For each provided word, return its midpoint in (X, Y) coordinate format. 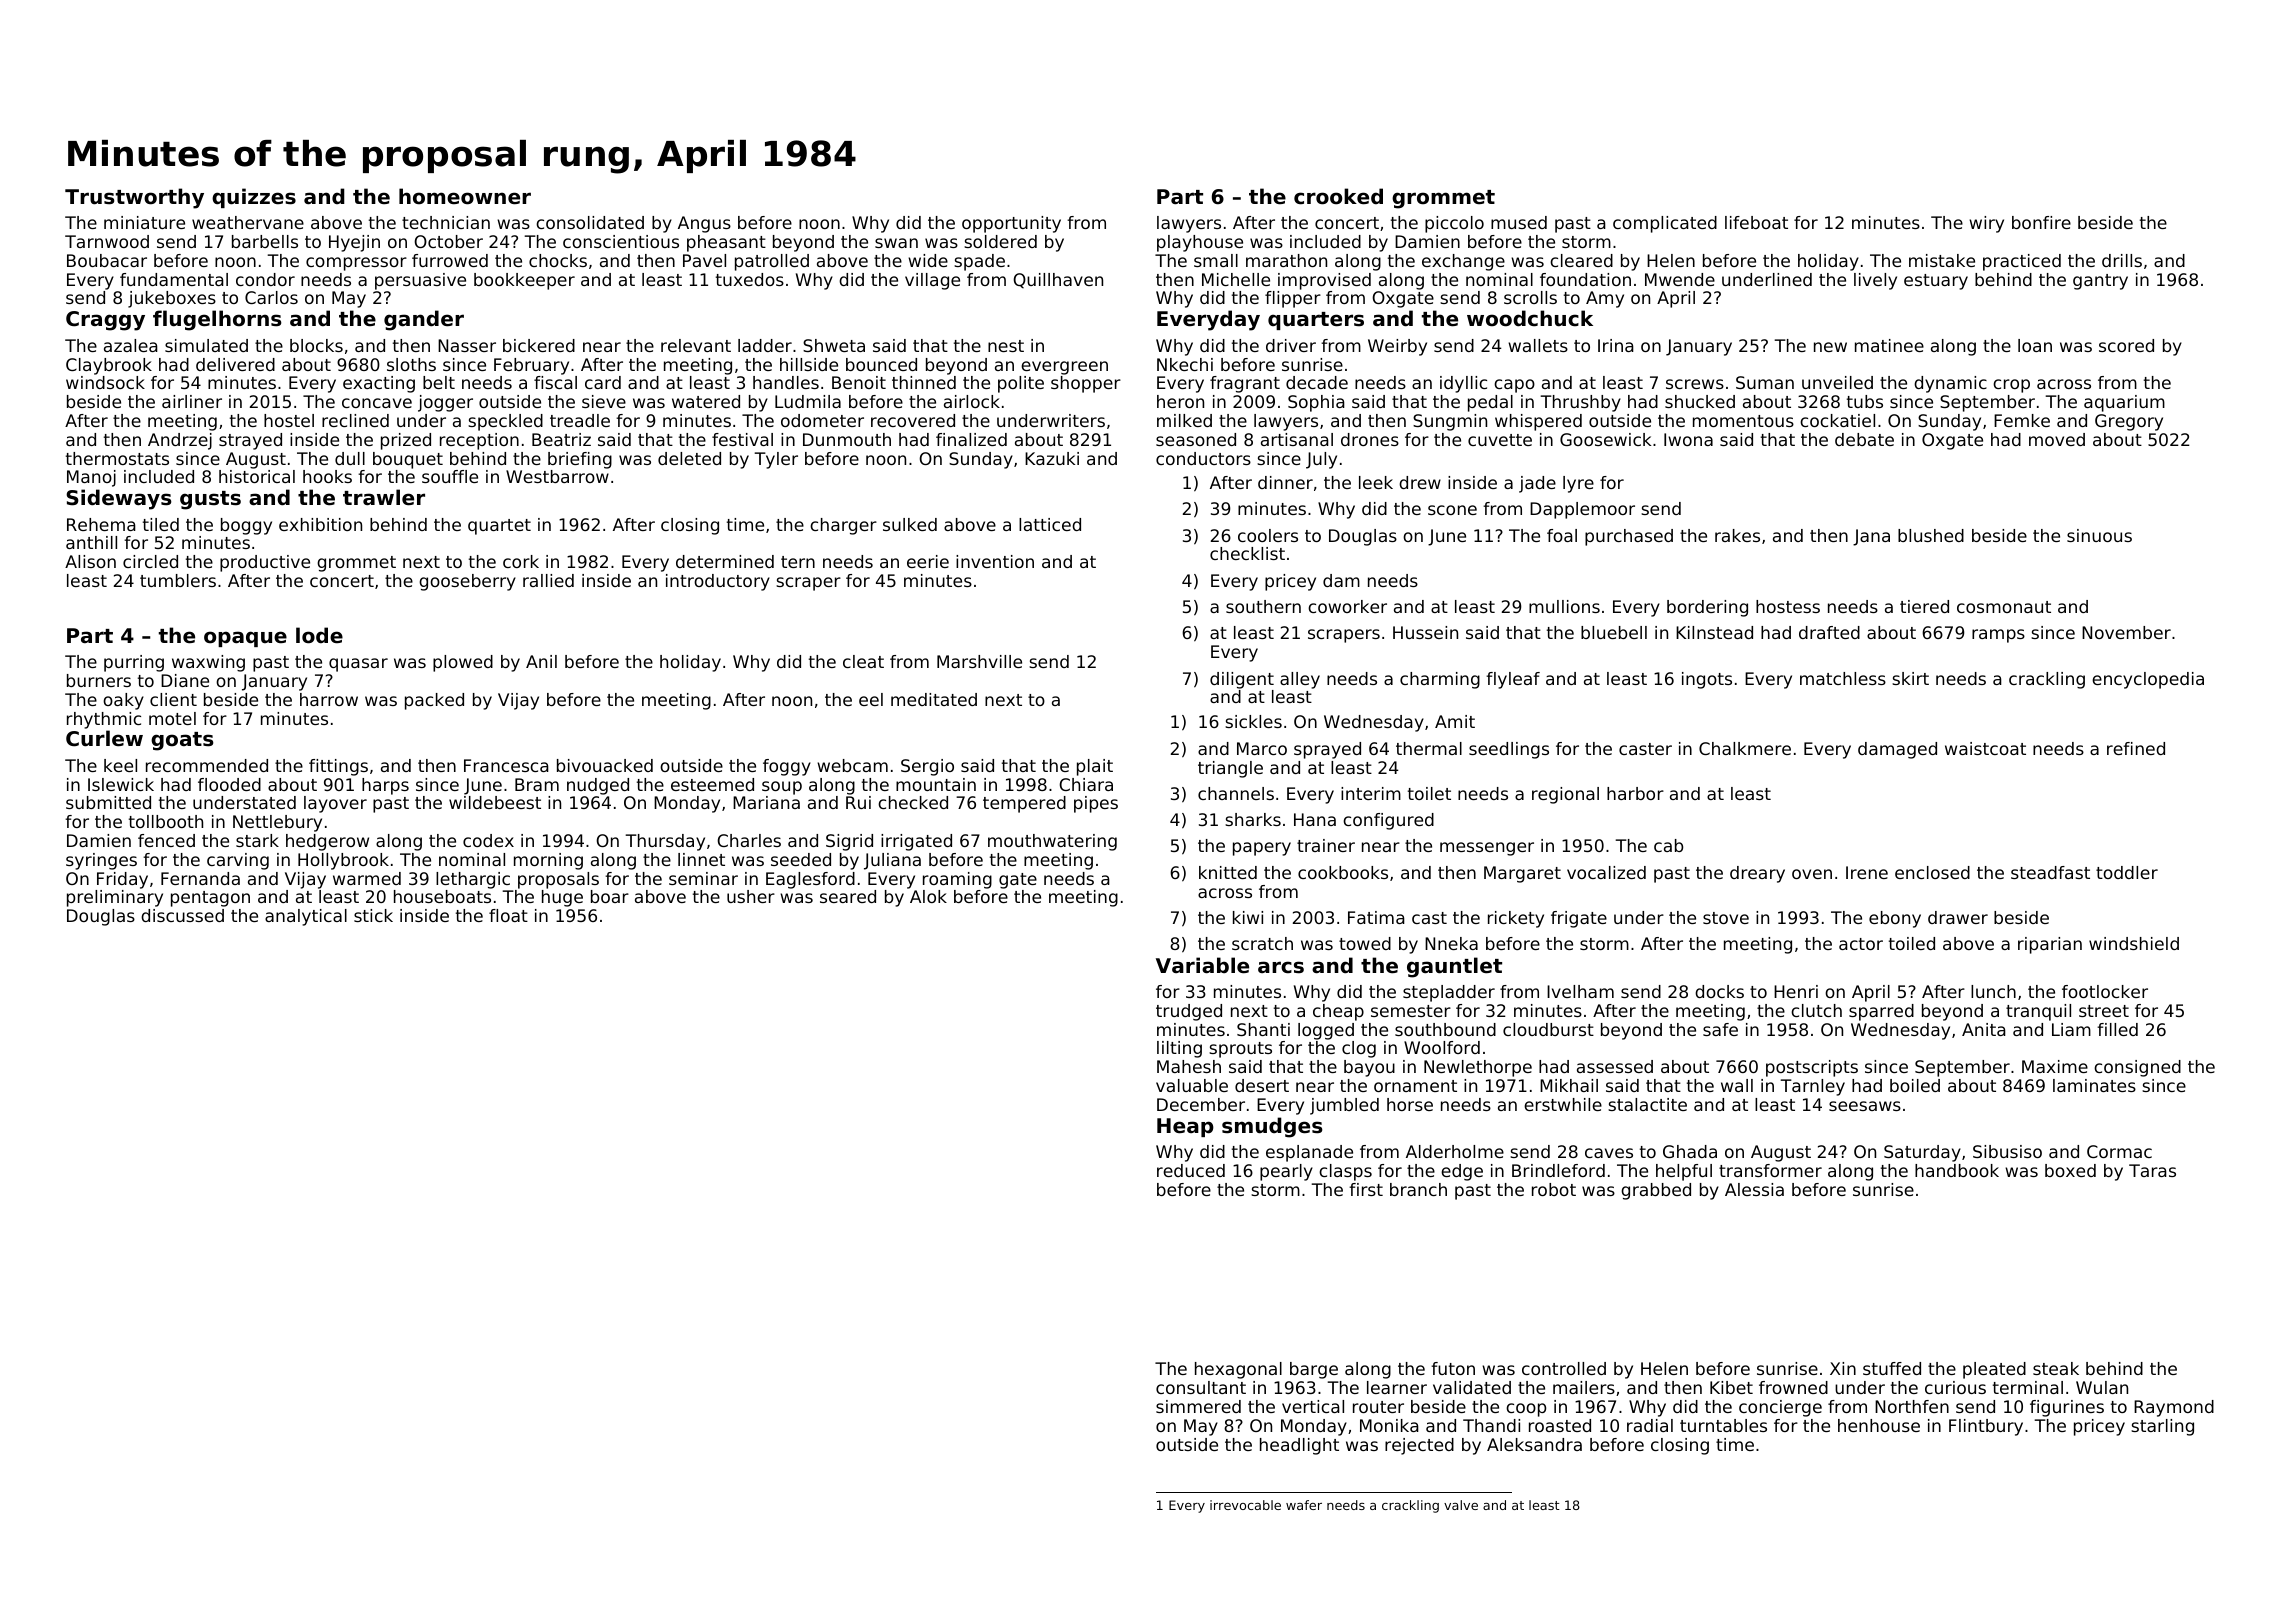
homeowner (465, 196)
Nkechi (1185, 364)
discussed (182, 915)
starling (2162, 1427)
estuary (1936, 282)
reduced (1191, 1170)
